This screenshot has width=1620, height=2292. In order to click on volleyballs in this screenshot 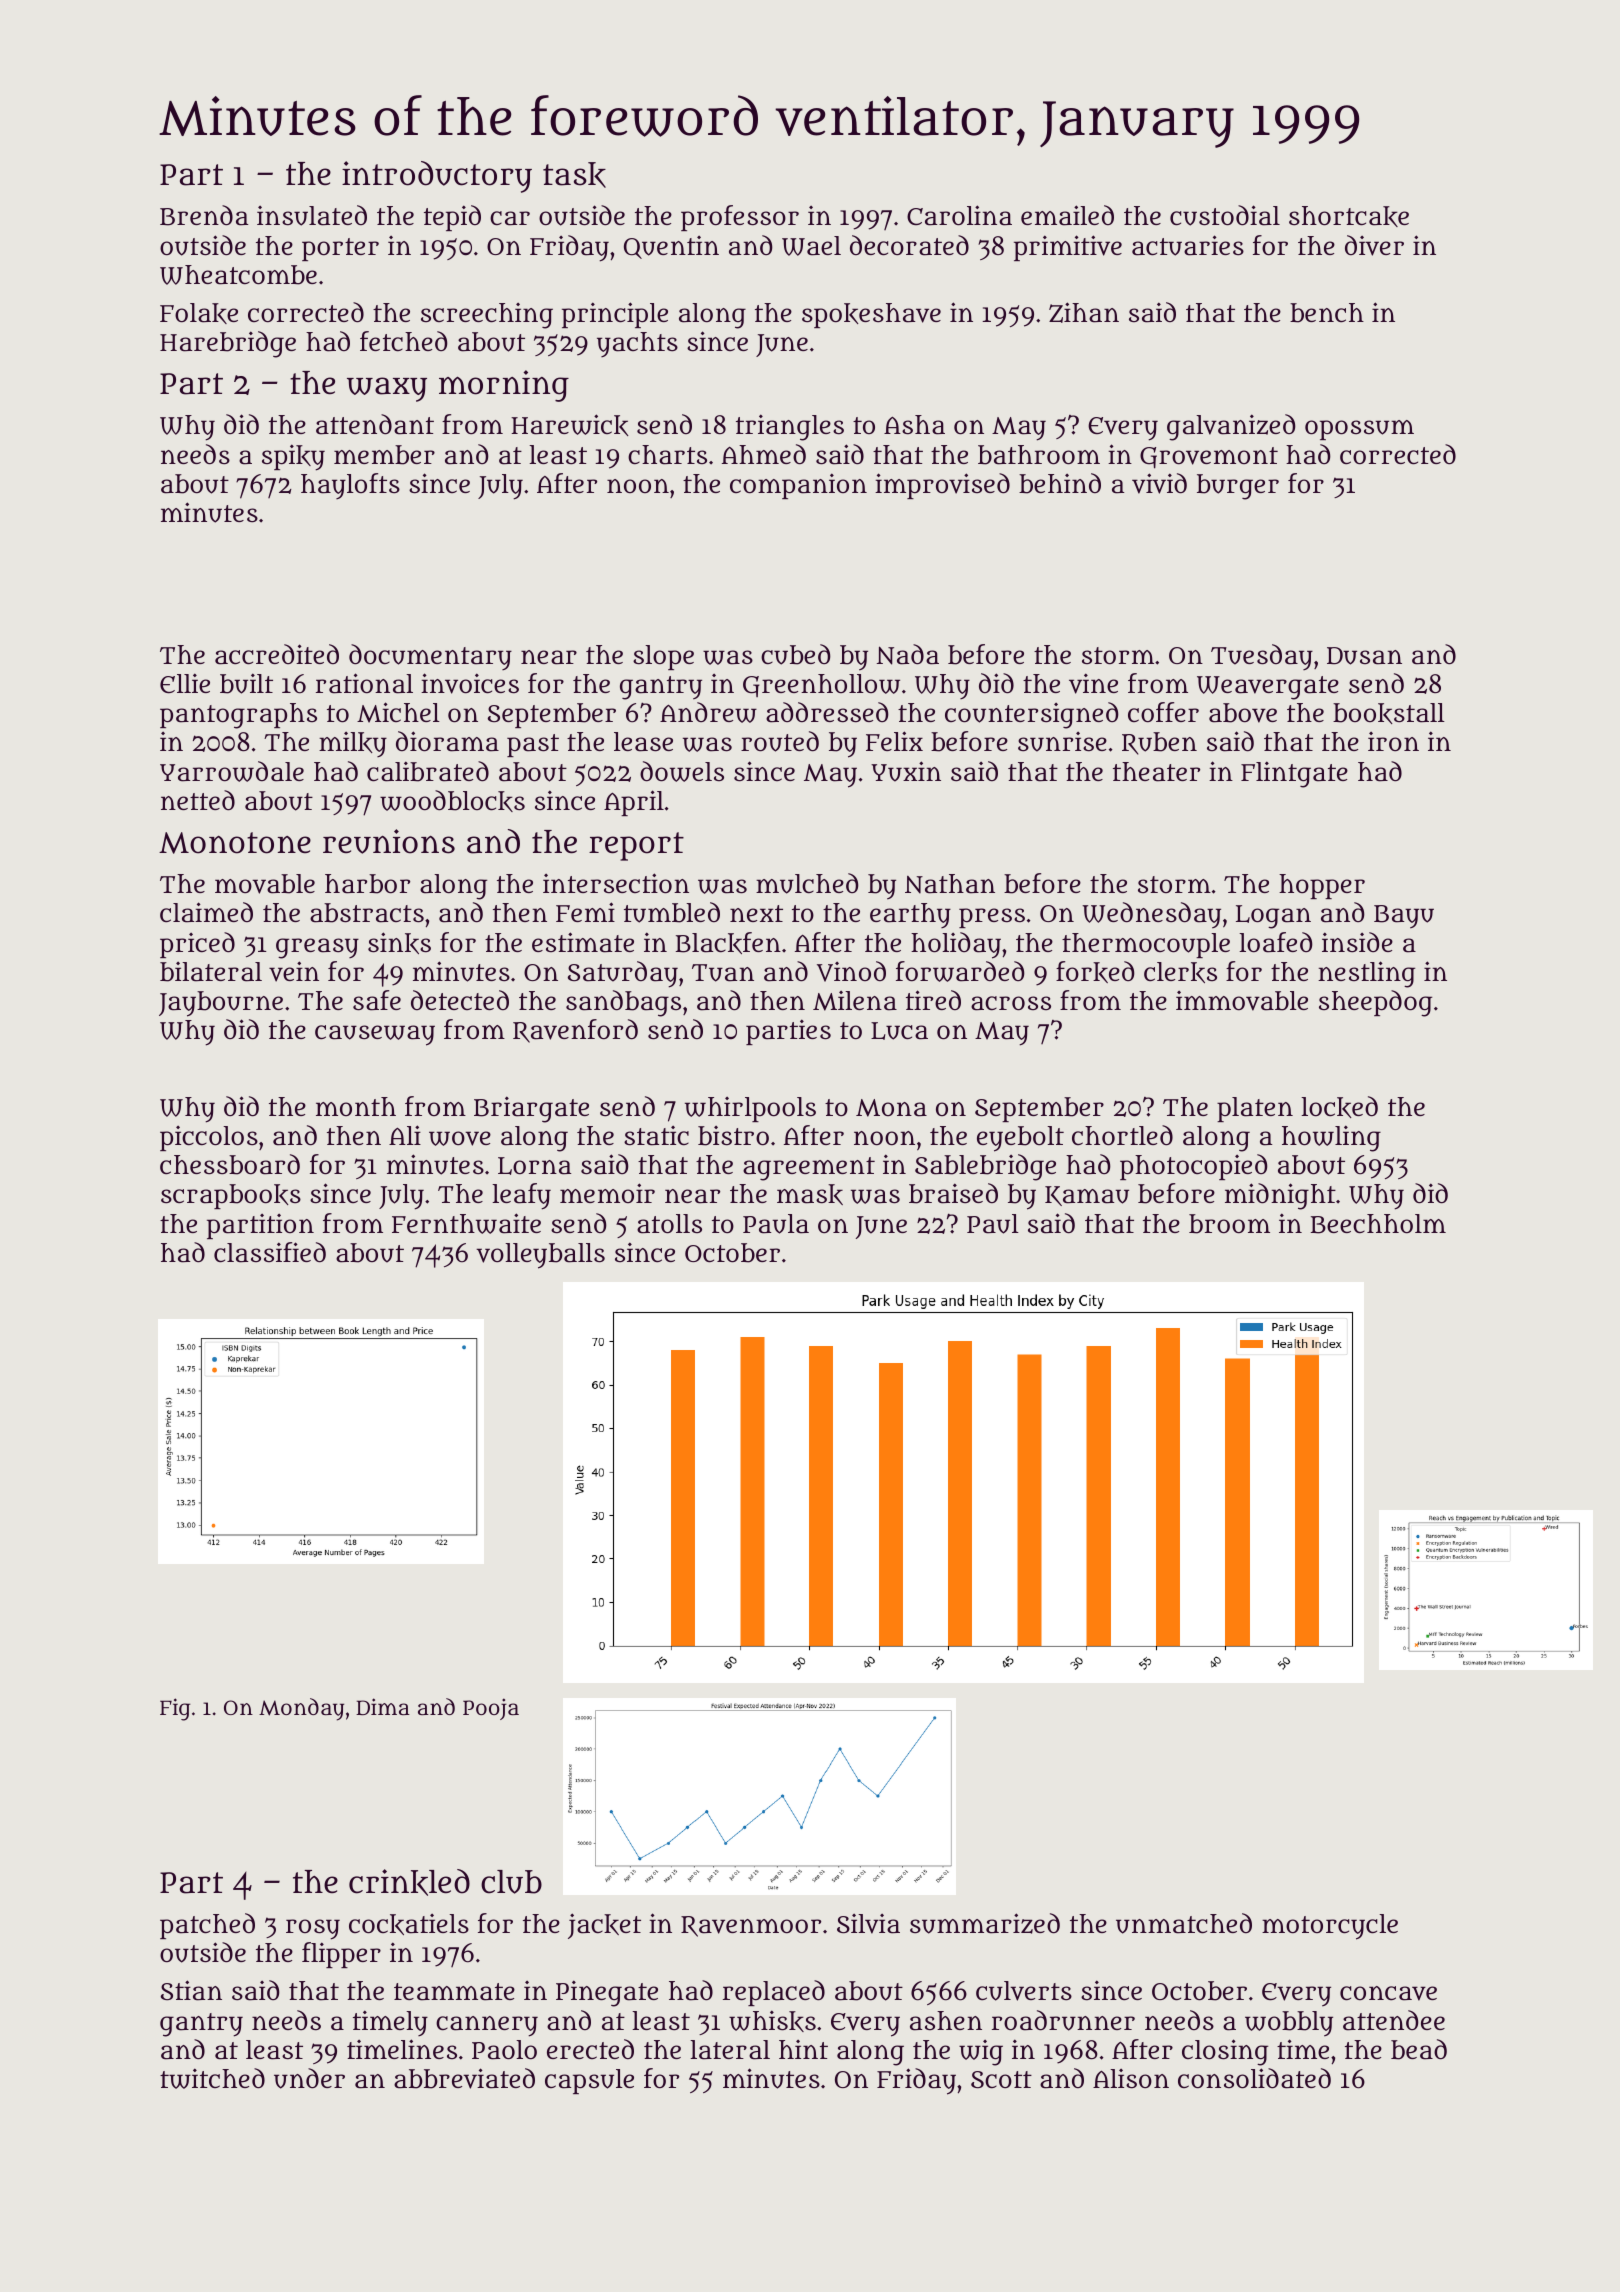, I will do `click(540, 1256)`.
